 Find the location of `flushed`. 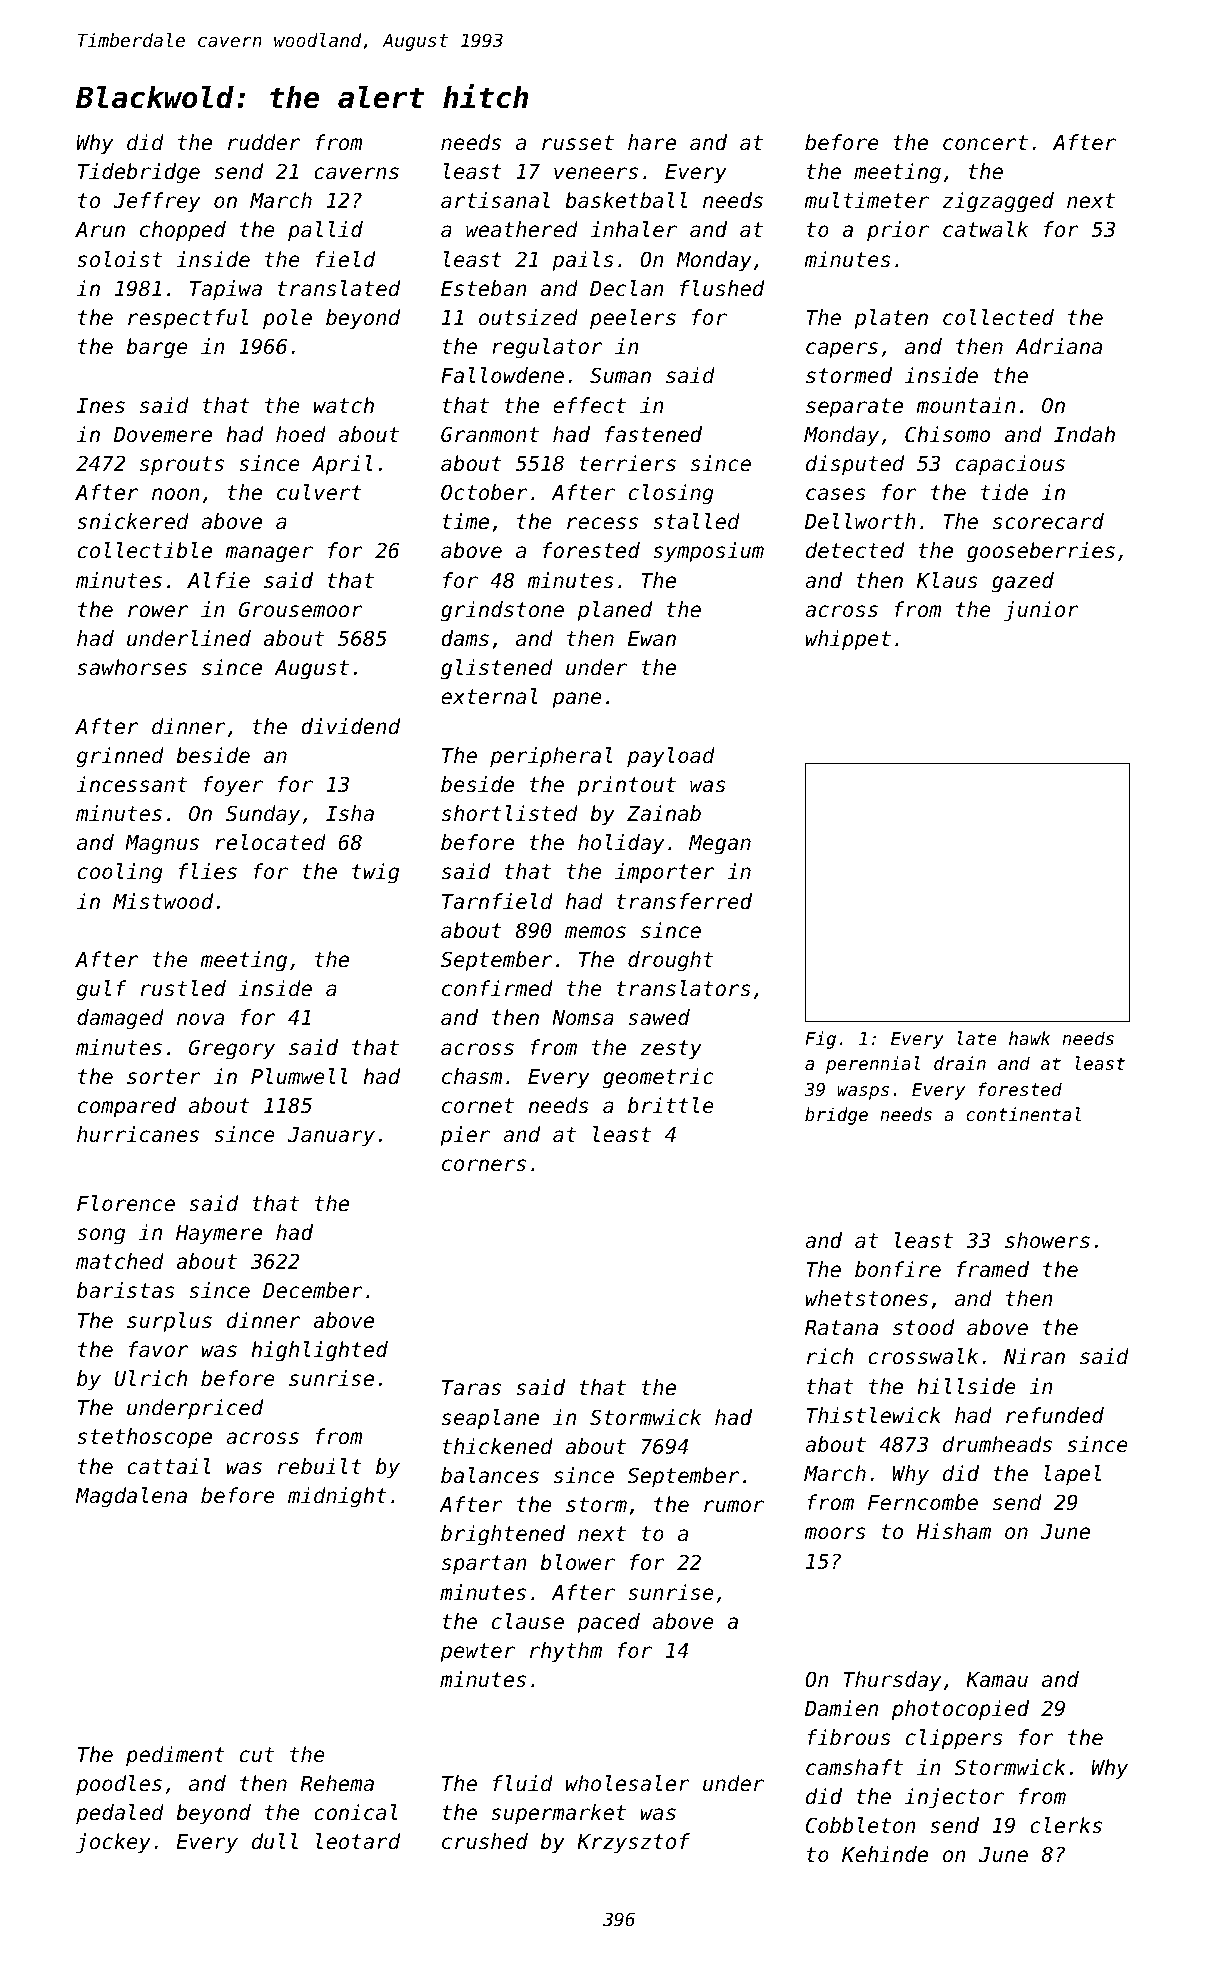

flushed is located at coordinates (722, 288).
